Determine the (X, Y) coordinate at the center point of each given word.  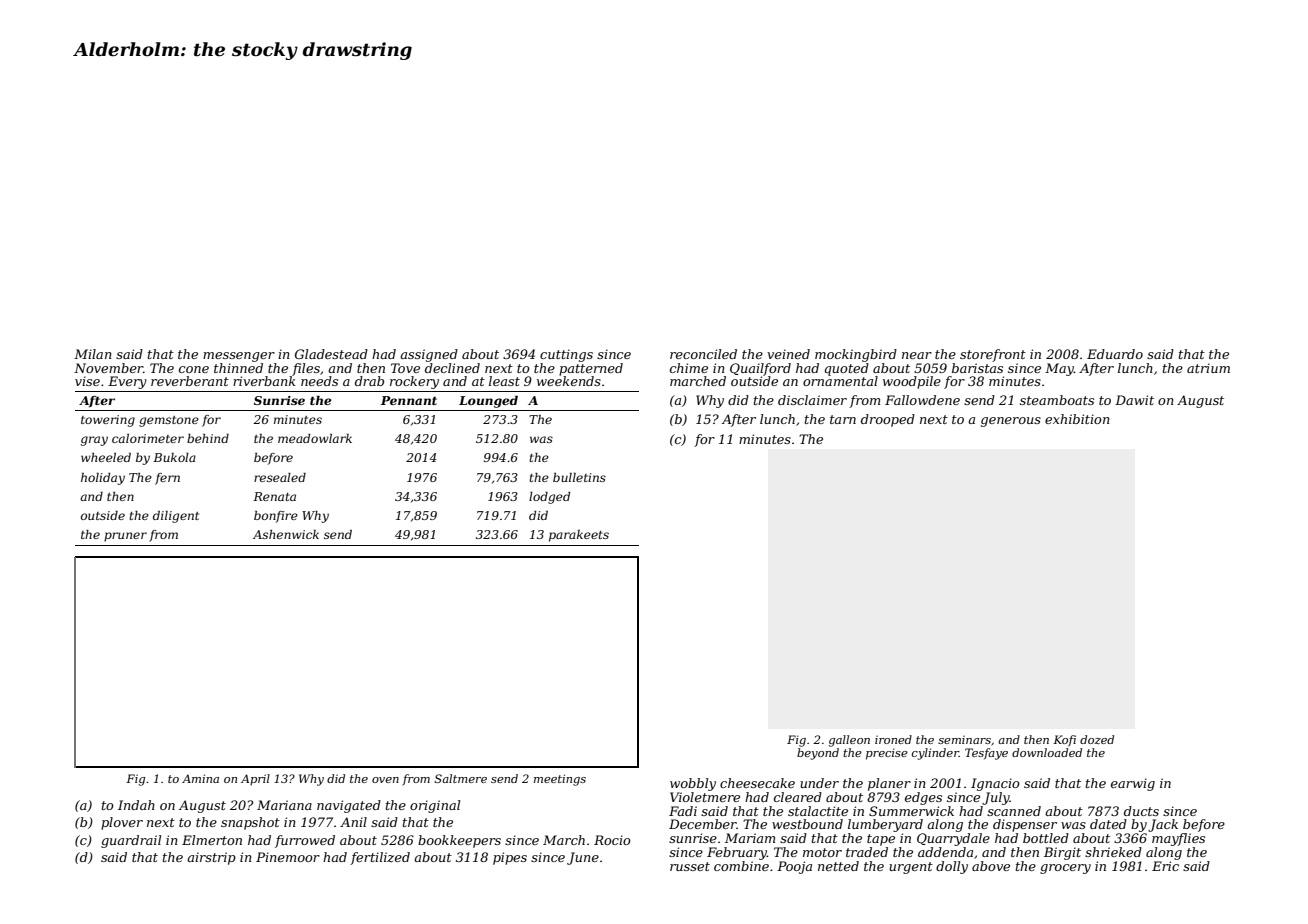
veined (788, 354)
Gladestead (331, 354)
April (255, 779)
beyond (818, 754)
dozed (1097, 739)
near (917, 355)
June (583, 858)
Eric (1165, 866)
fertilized (380, 858)
